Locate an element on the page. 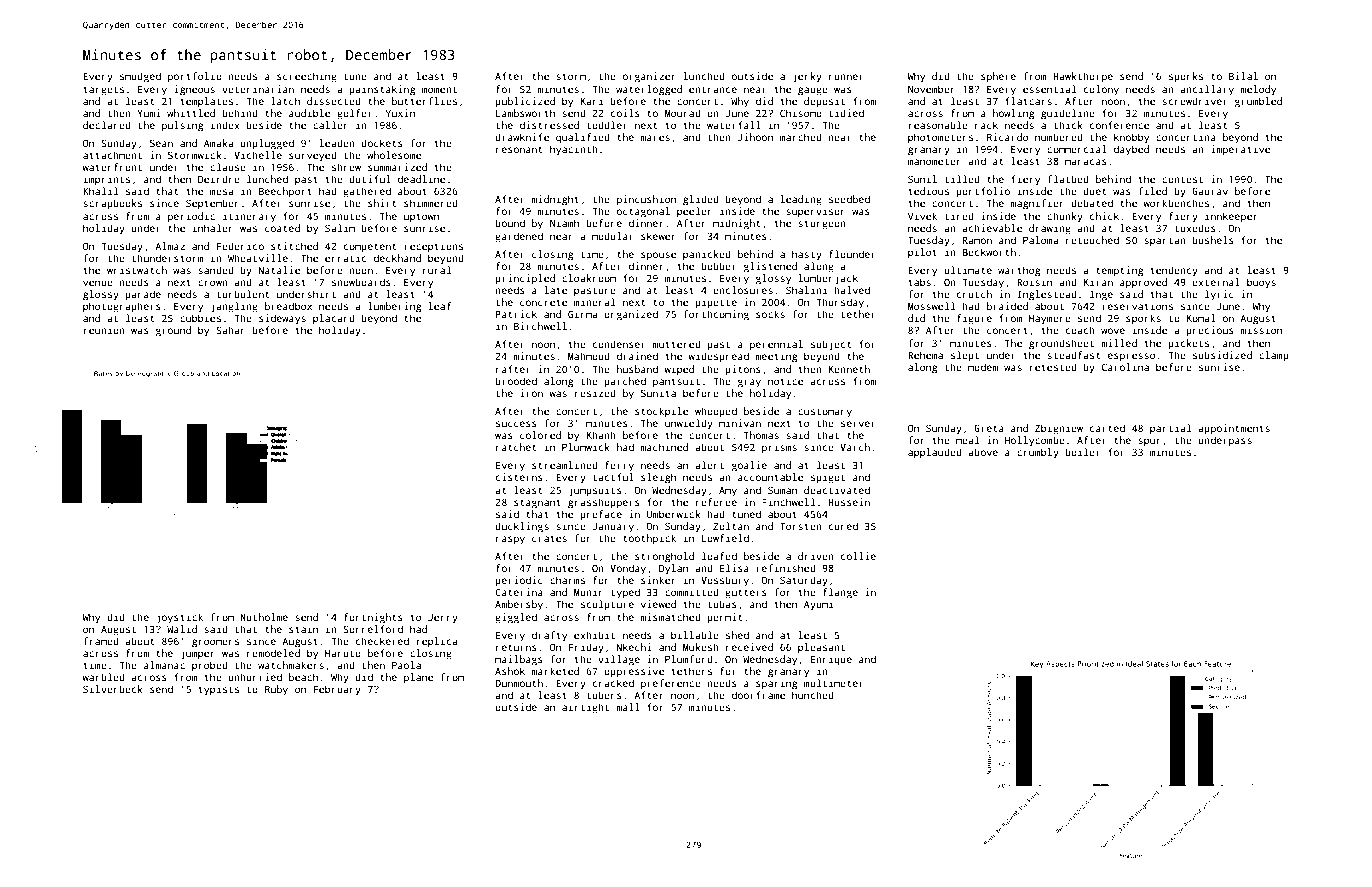  boiler is located at coordinates (1082, 452).
